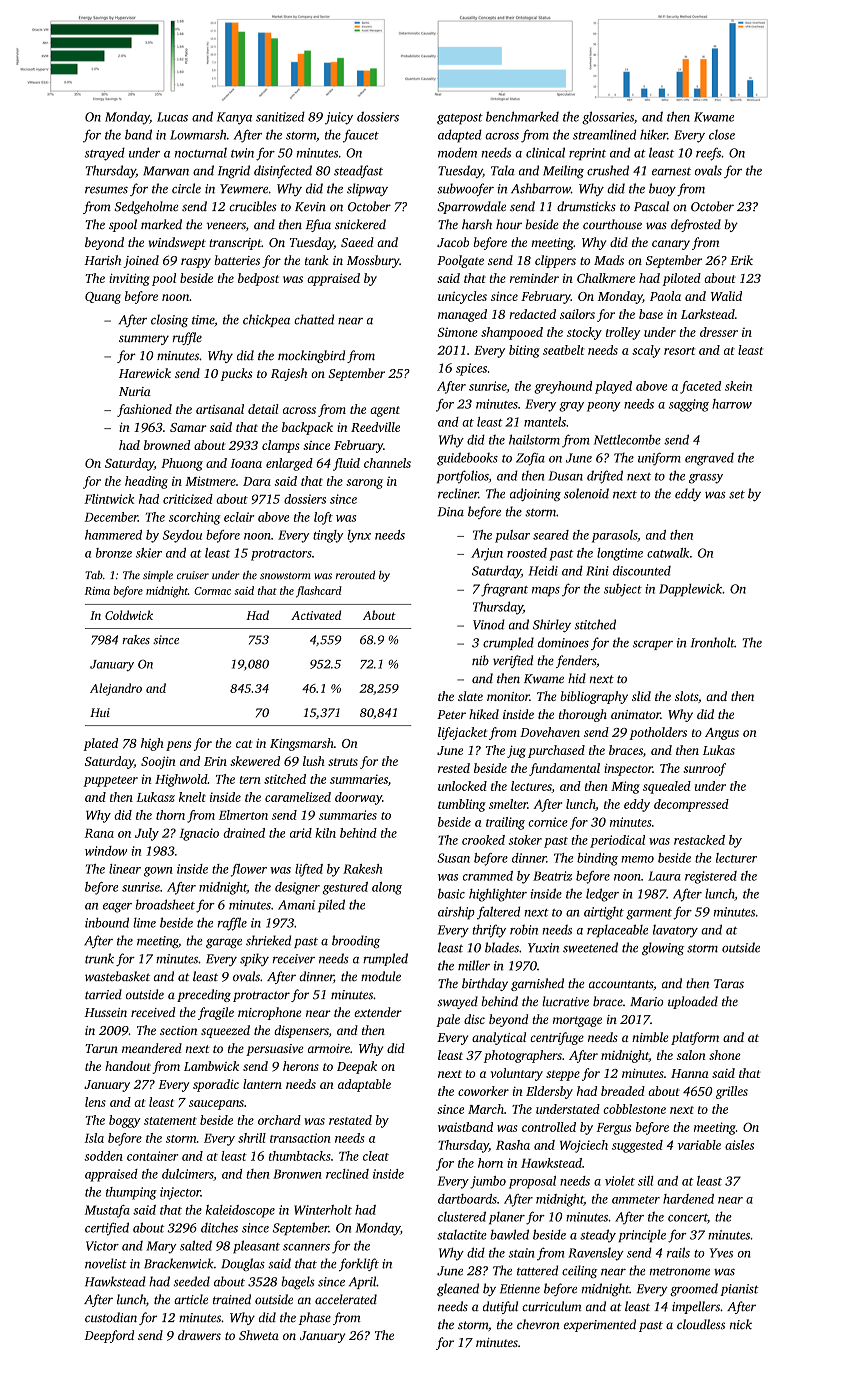  Describe the element at coordinates (339, 118) in the page. I see `juicy` at that location.
